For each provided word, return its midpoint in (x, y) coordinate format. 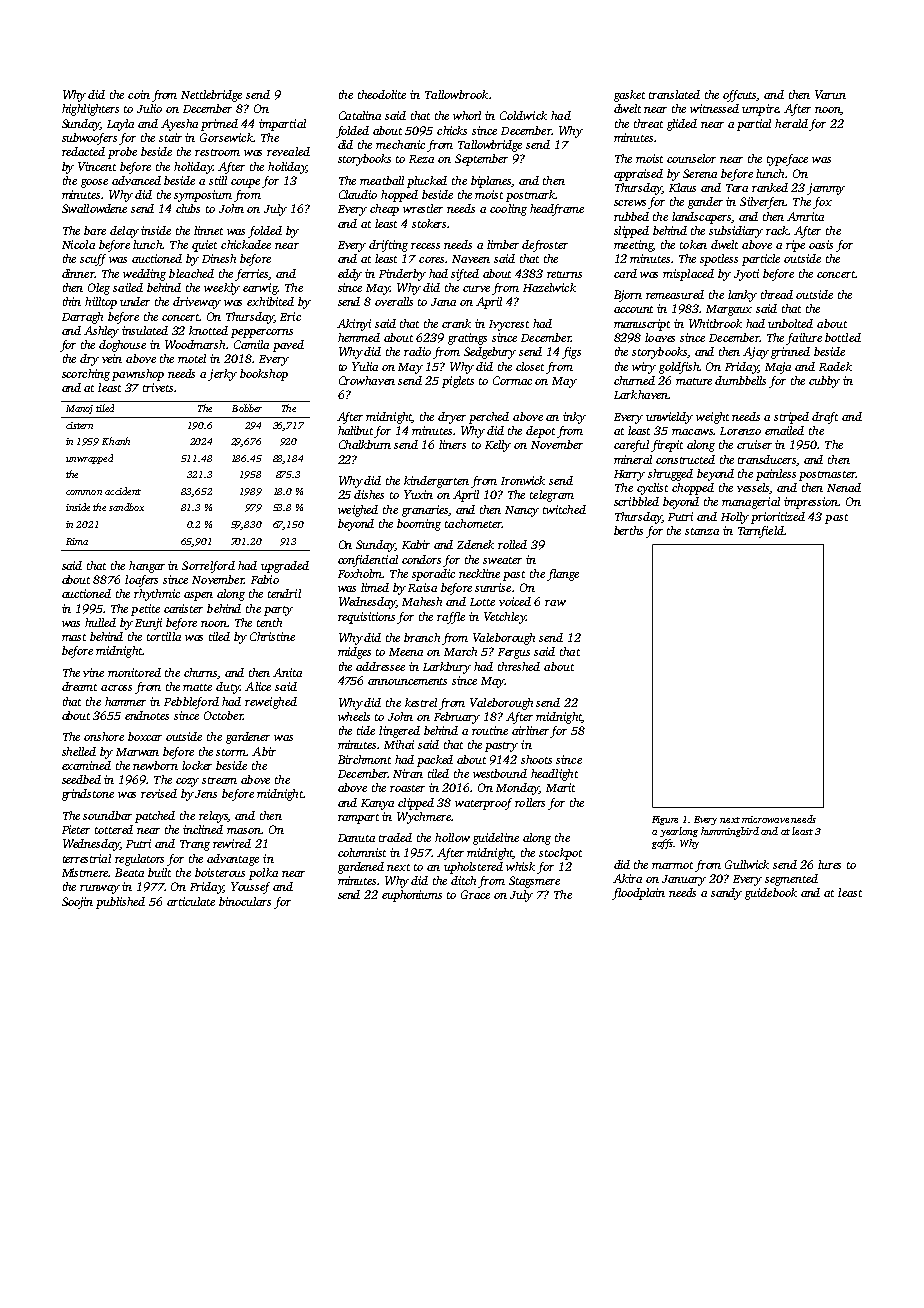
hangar (147, 567)
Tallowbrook (456, 94)
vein (112, 358)
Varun (830, 94)
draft (825, 418)
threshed (519, 666)
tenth (269, 622)
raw (555, 603)
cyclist (652, 489)
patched (155, 817)
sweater (502, 560)
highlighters (90, 110)
